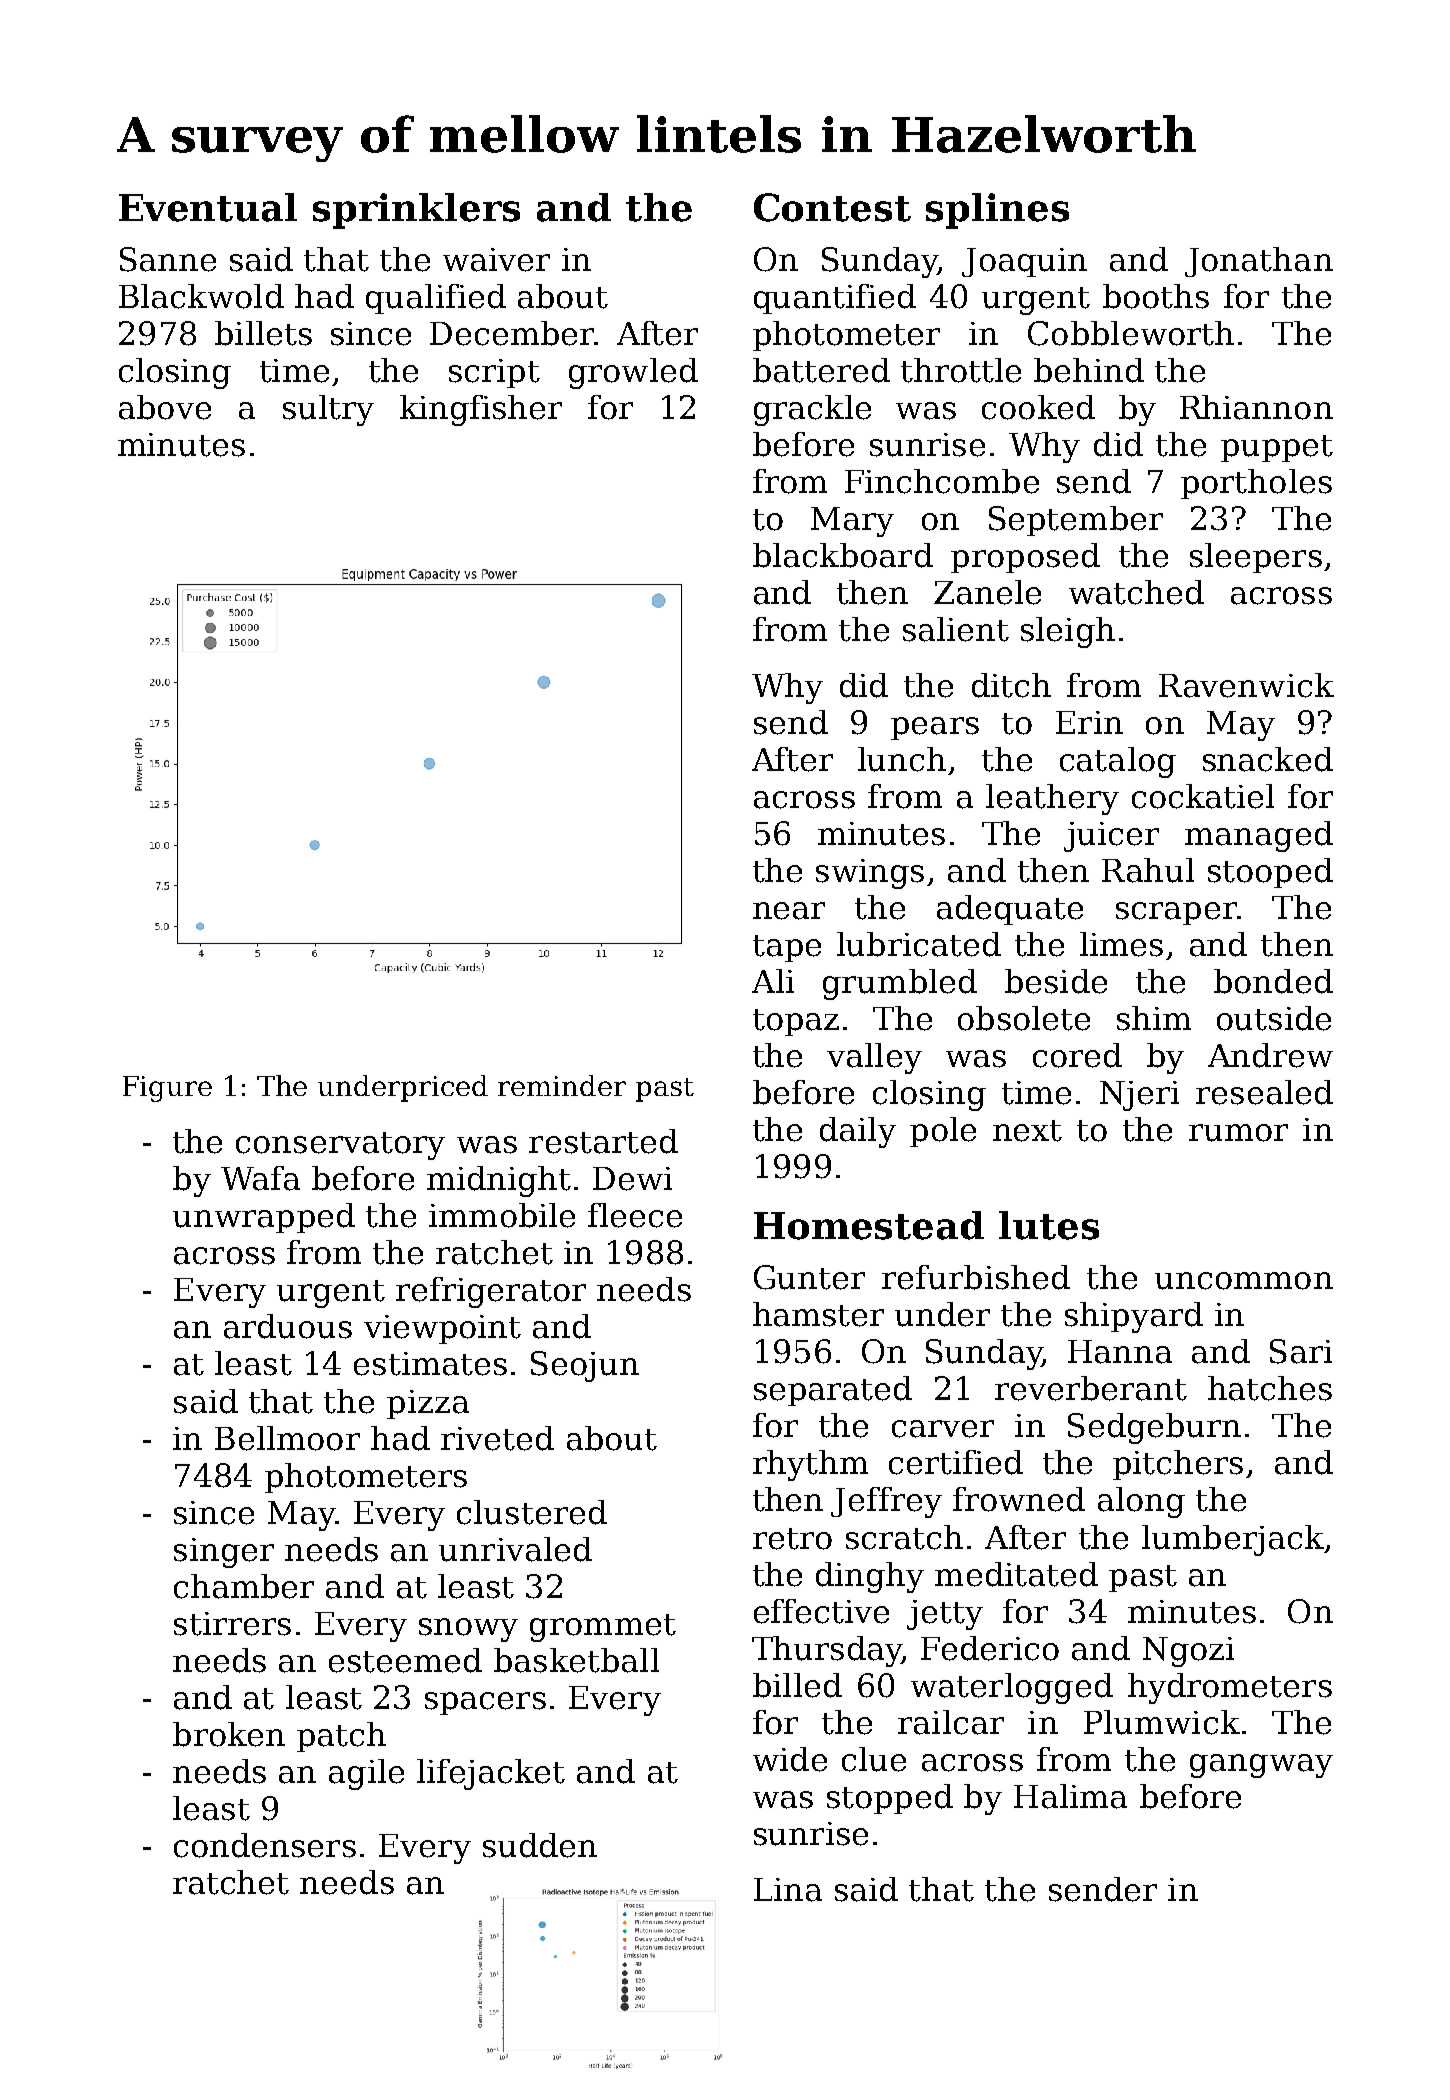 The width and height of the document is (1450, 2100). What do you see at coordinates (603, 1141) in the document?
I see `restarted` at bounding box center [603, 1141].
